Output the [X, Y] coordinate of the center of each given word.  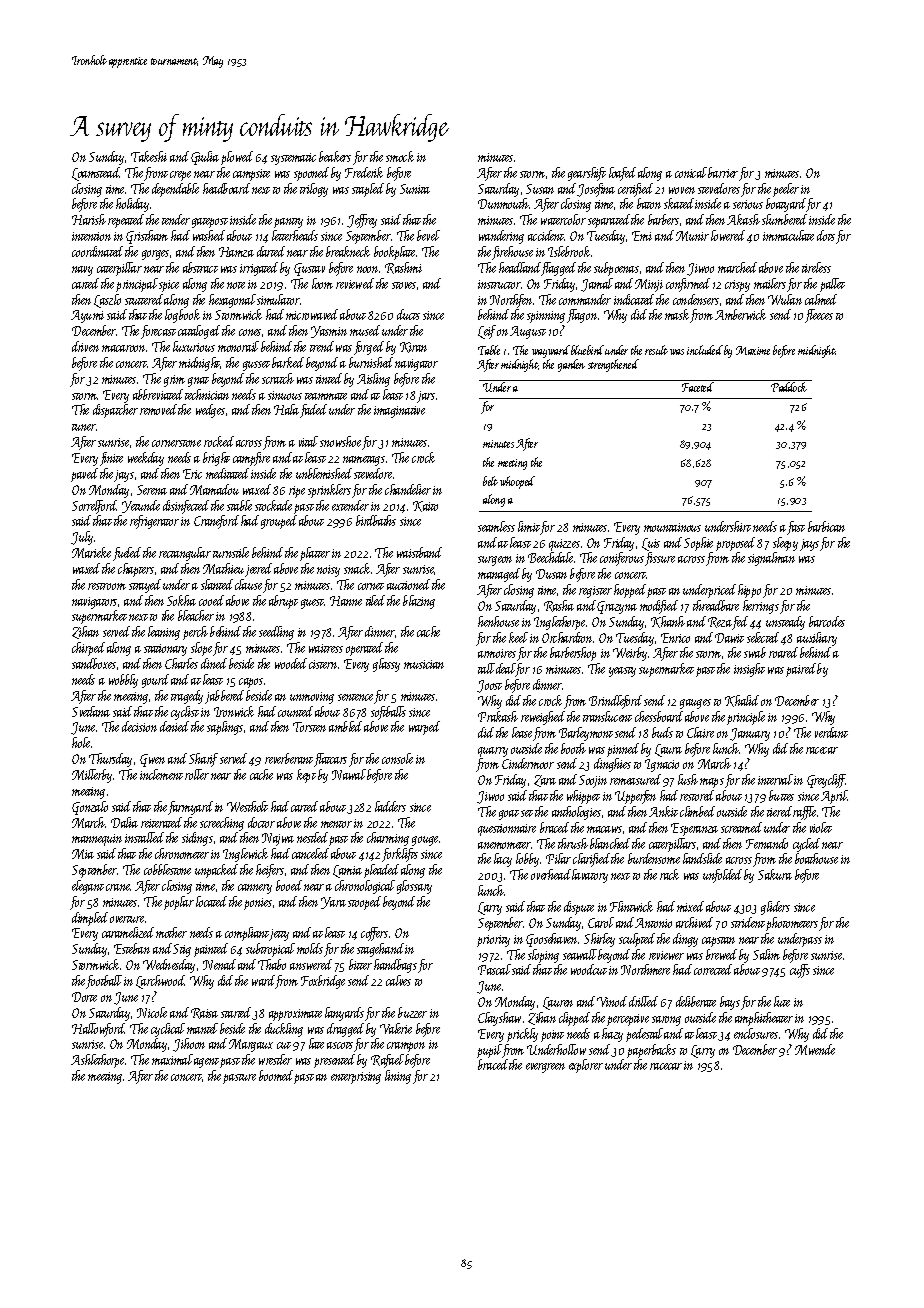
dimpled [90, 919]
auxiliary [817, 639]
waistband [419, 552]
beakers [335, 156]
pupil [489, 1051]
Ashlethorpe [98, 1061]
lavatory [590, 876]
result [656, 350]
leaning [164, 633]
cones [250, 332]
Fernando [767, 843]
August [528, 332]
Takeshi [149, 156]
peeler [786, 190]
